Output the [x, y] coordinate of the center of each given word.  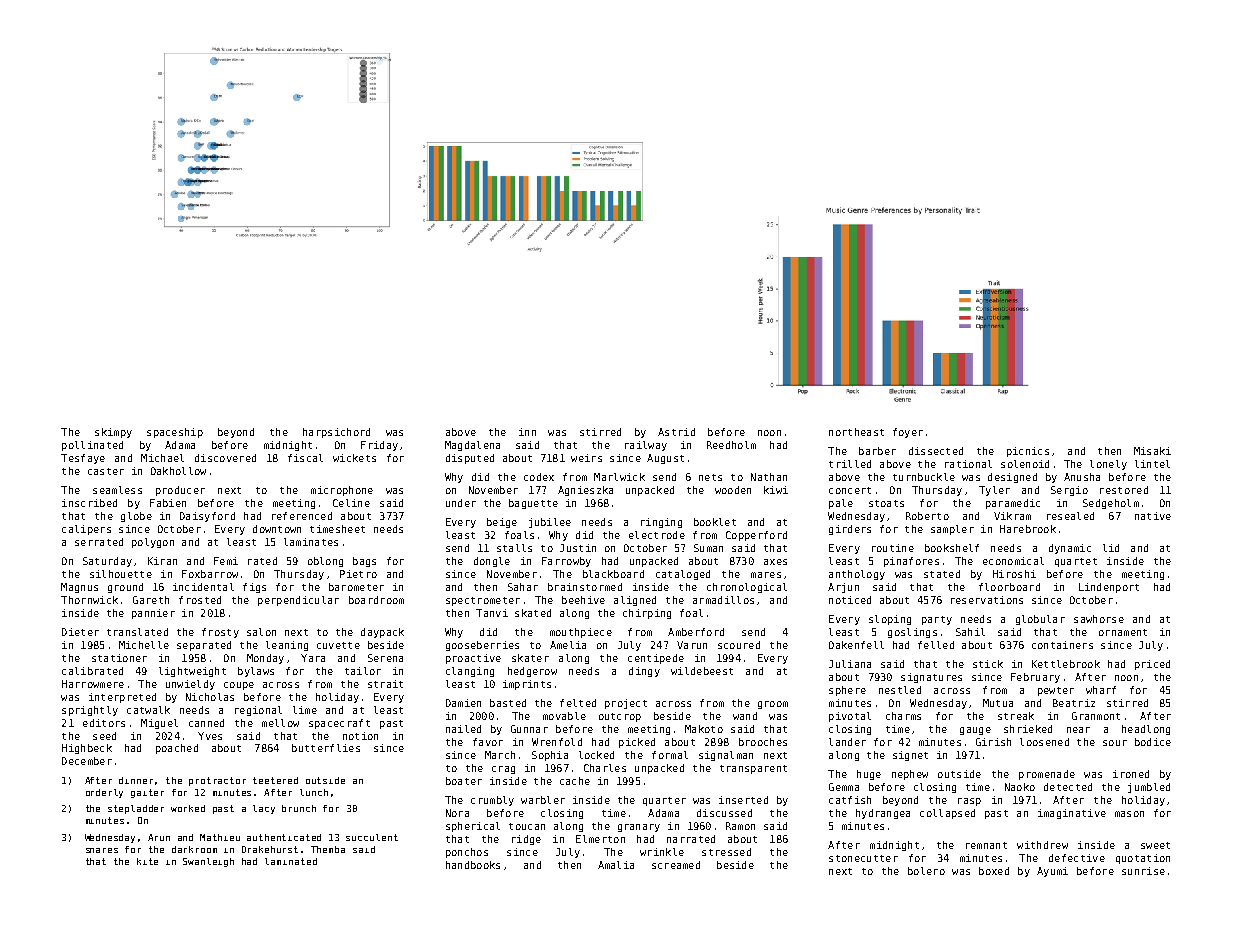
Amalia [616, 865]
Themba [328, 849]
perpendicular [298, 601]
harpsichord [336, 433]
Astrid [676, 432]
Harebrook [1028, 529]
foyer [908, 433]
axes [775, 562]
